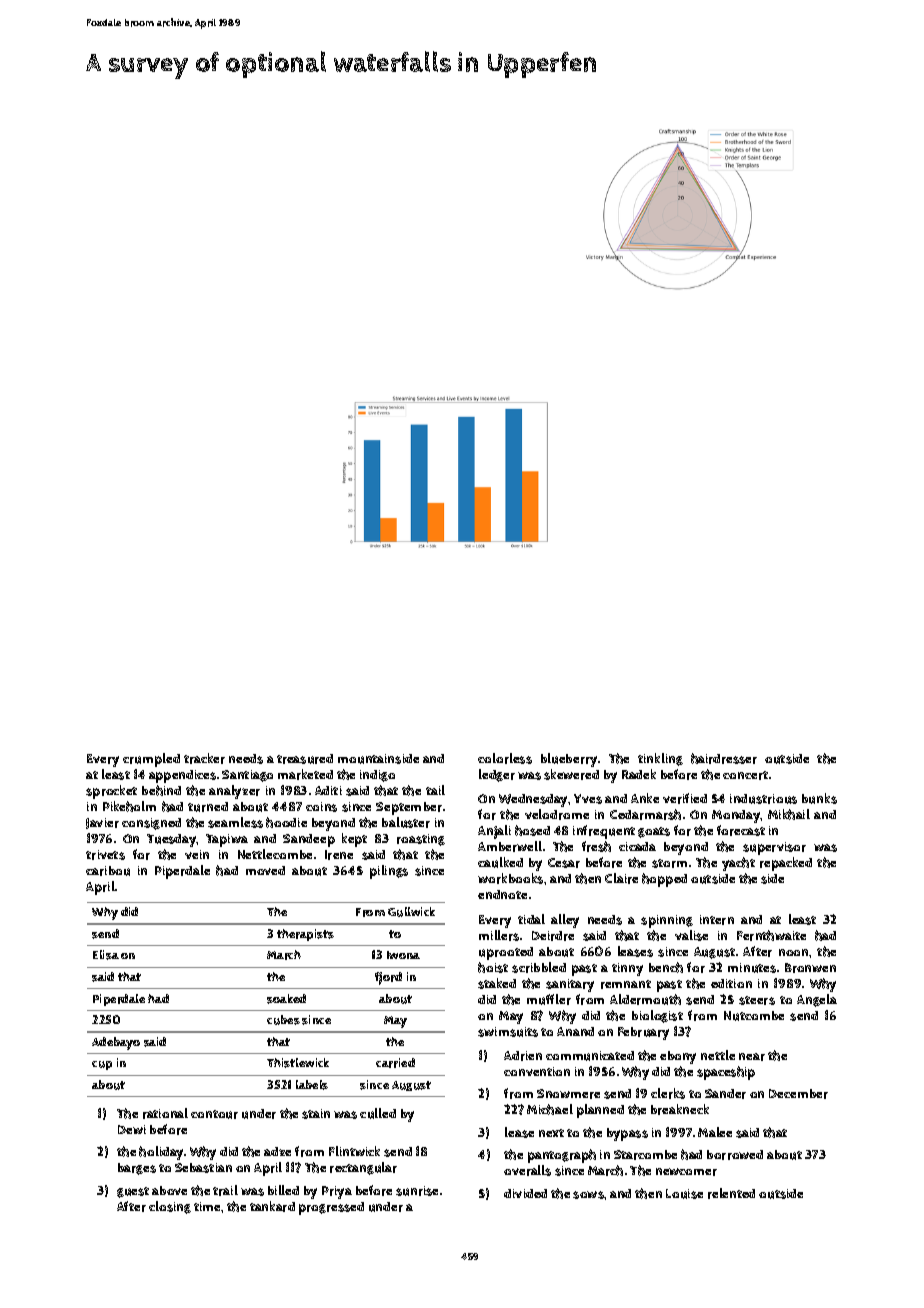 The image size is (924, 1308). What do you see at coordinates (523, 1056) in the screenshot?
I see `Adrien` at bounding box center [523, 1056].
